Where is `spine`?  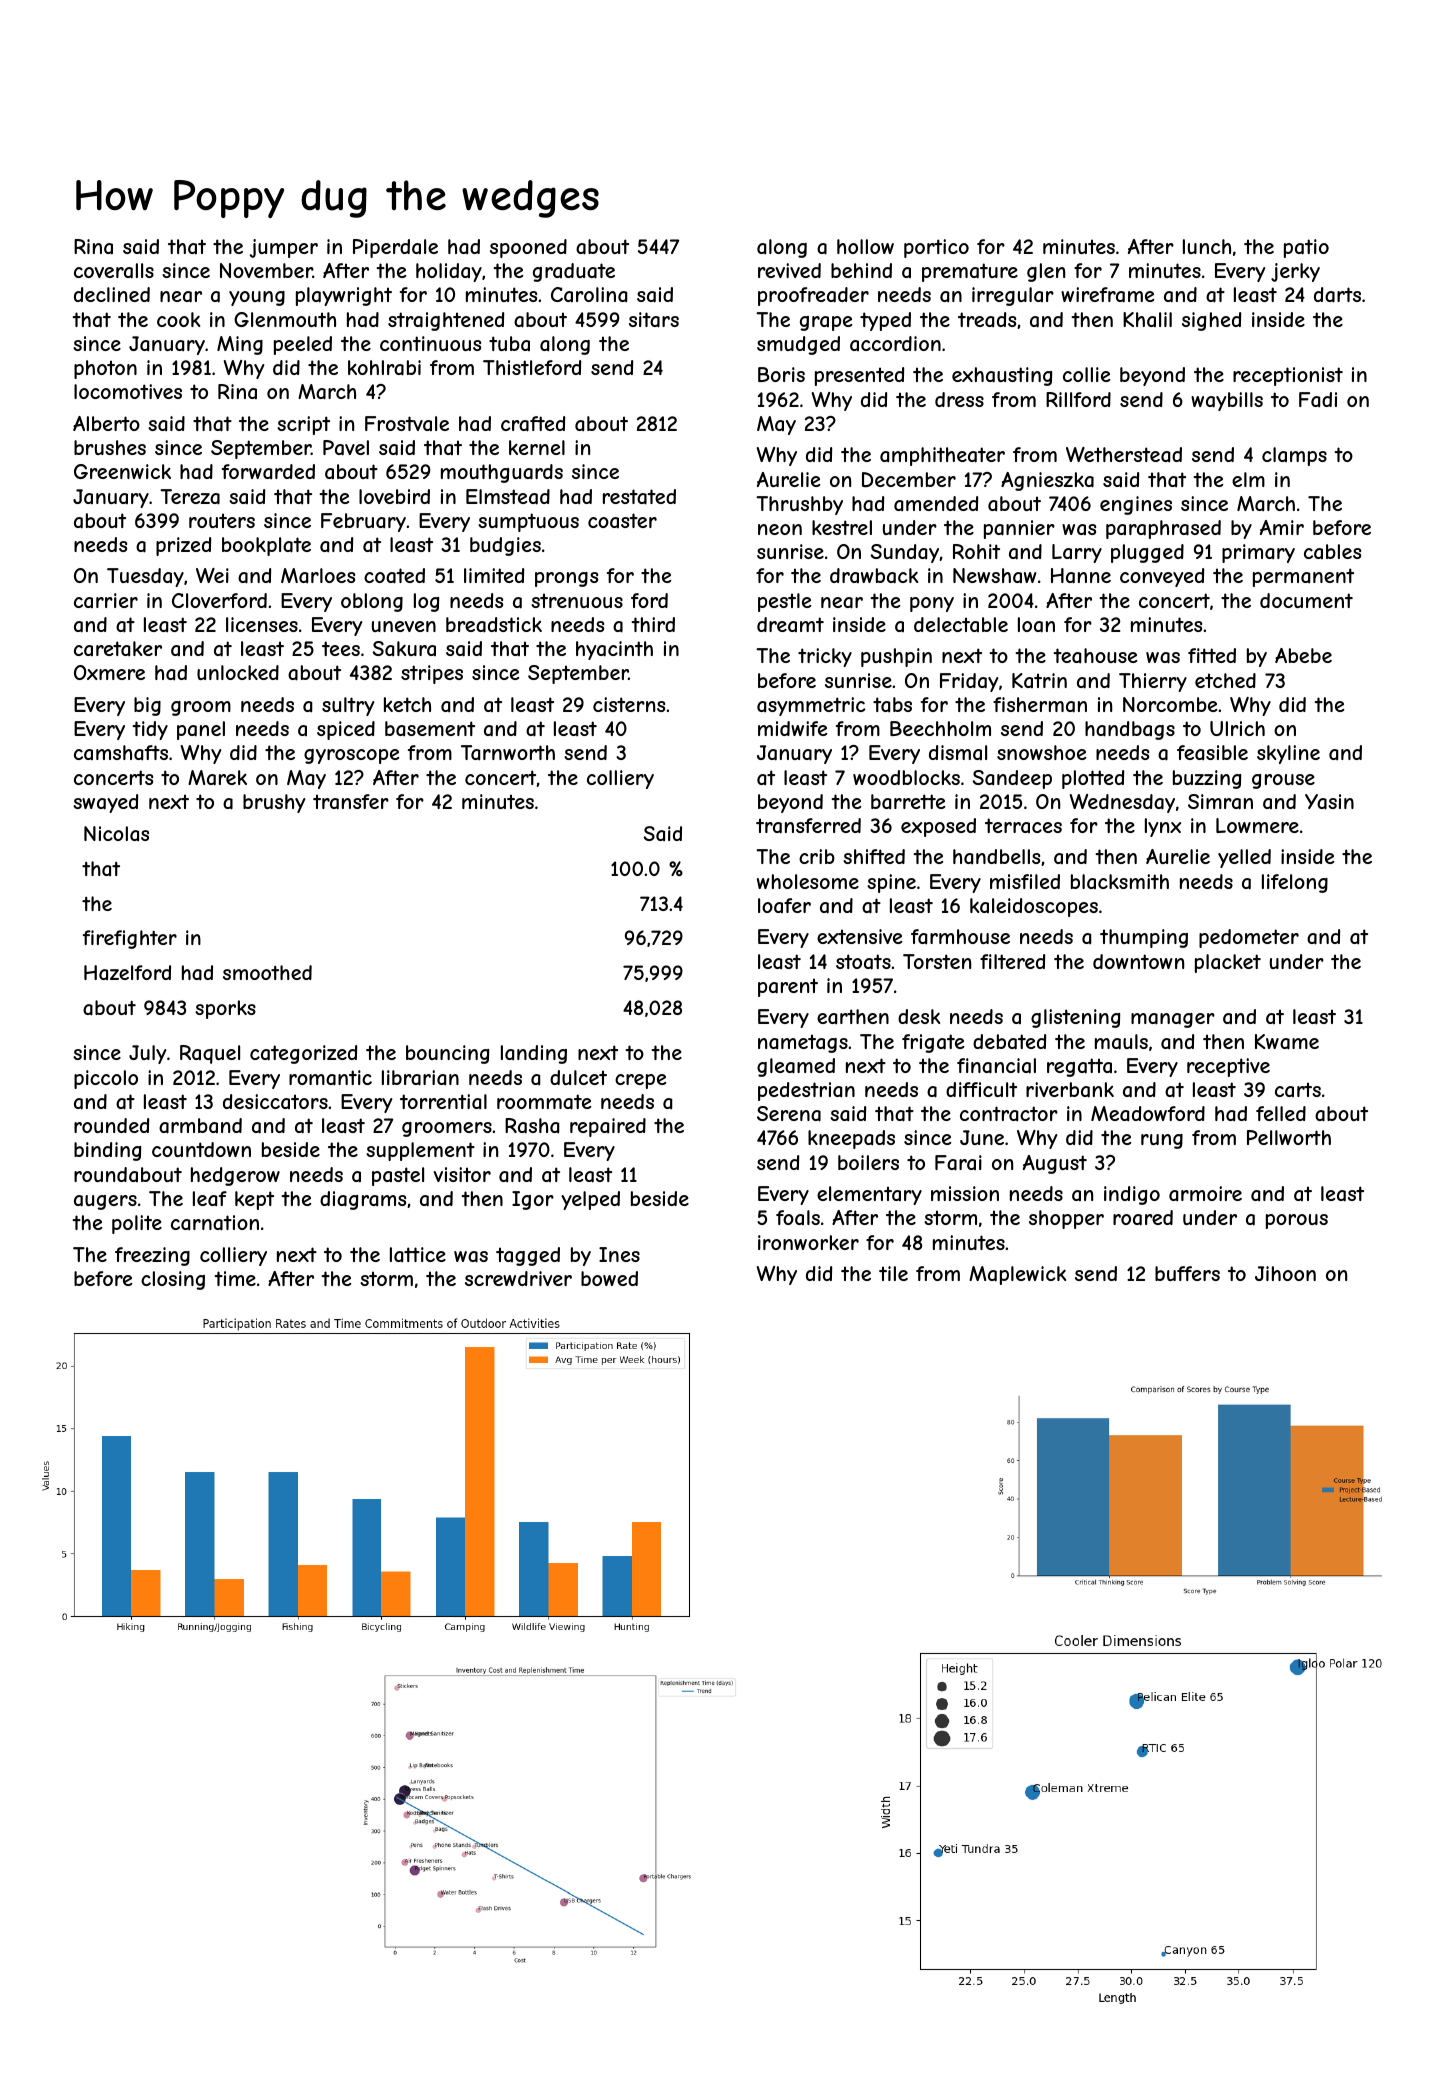
spine is located at coordinates (891, 883).
